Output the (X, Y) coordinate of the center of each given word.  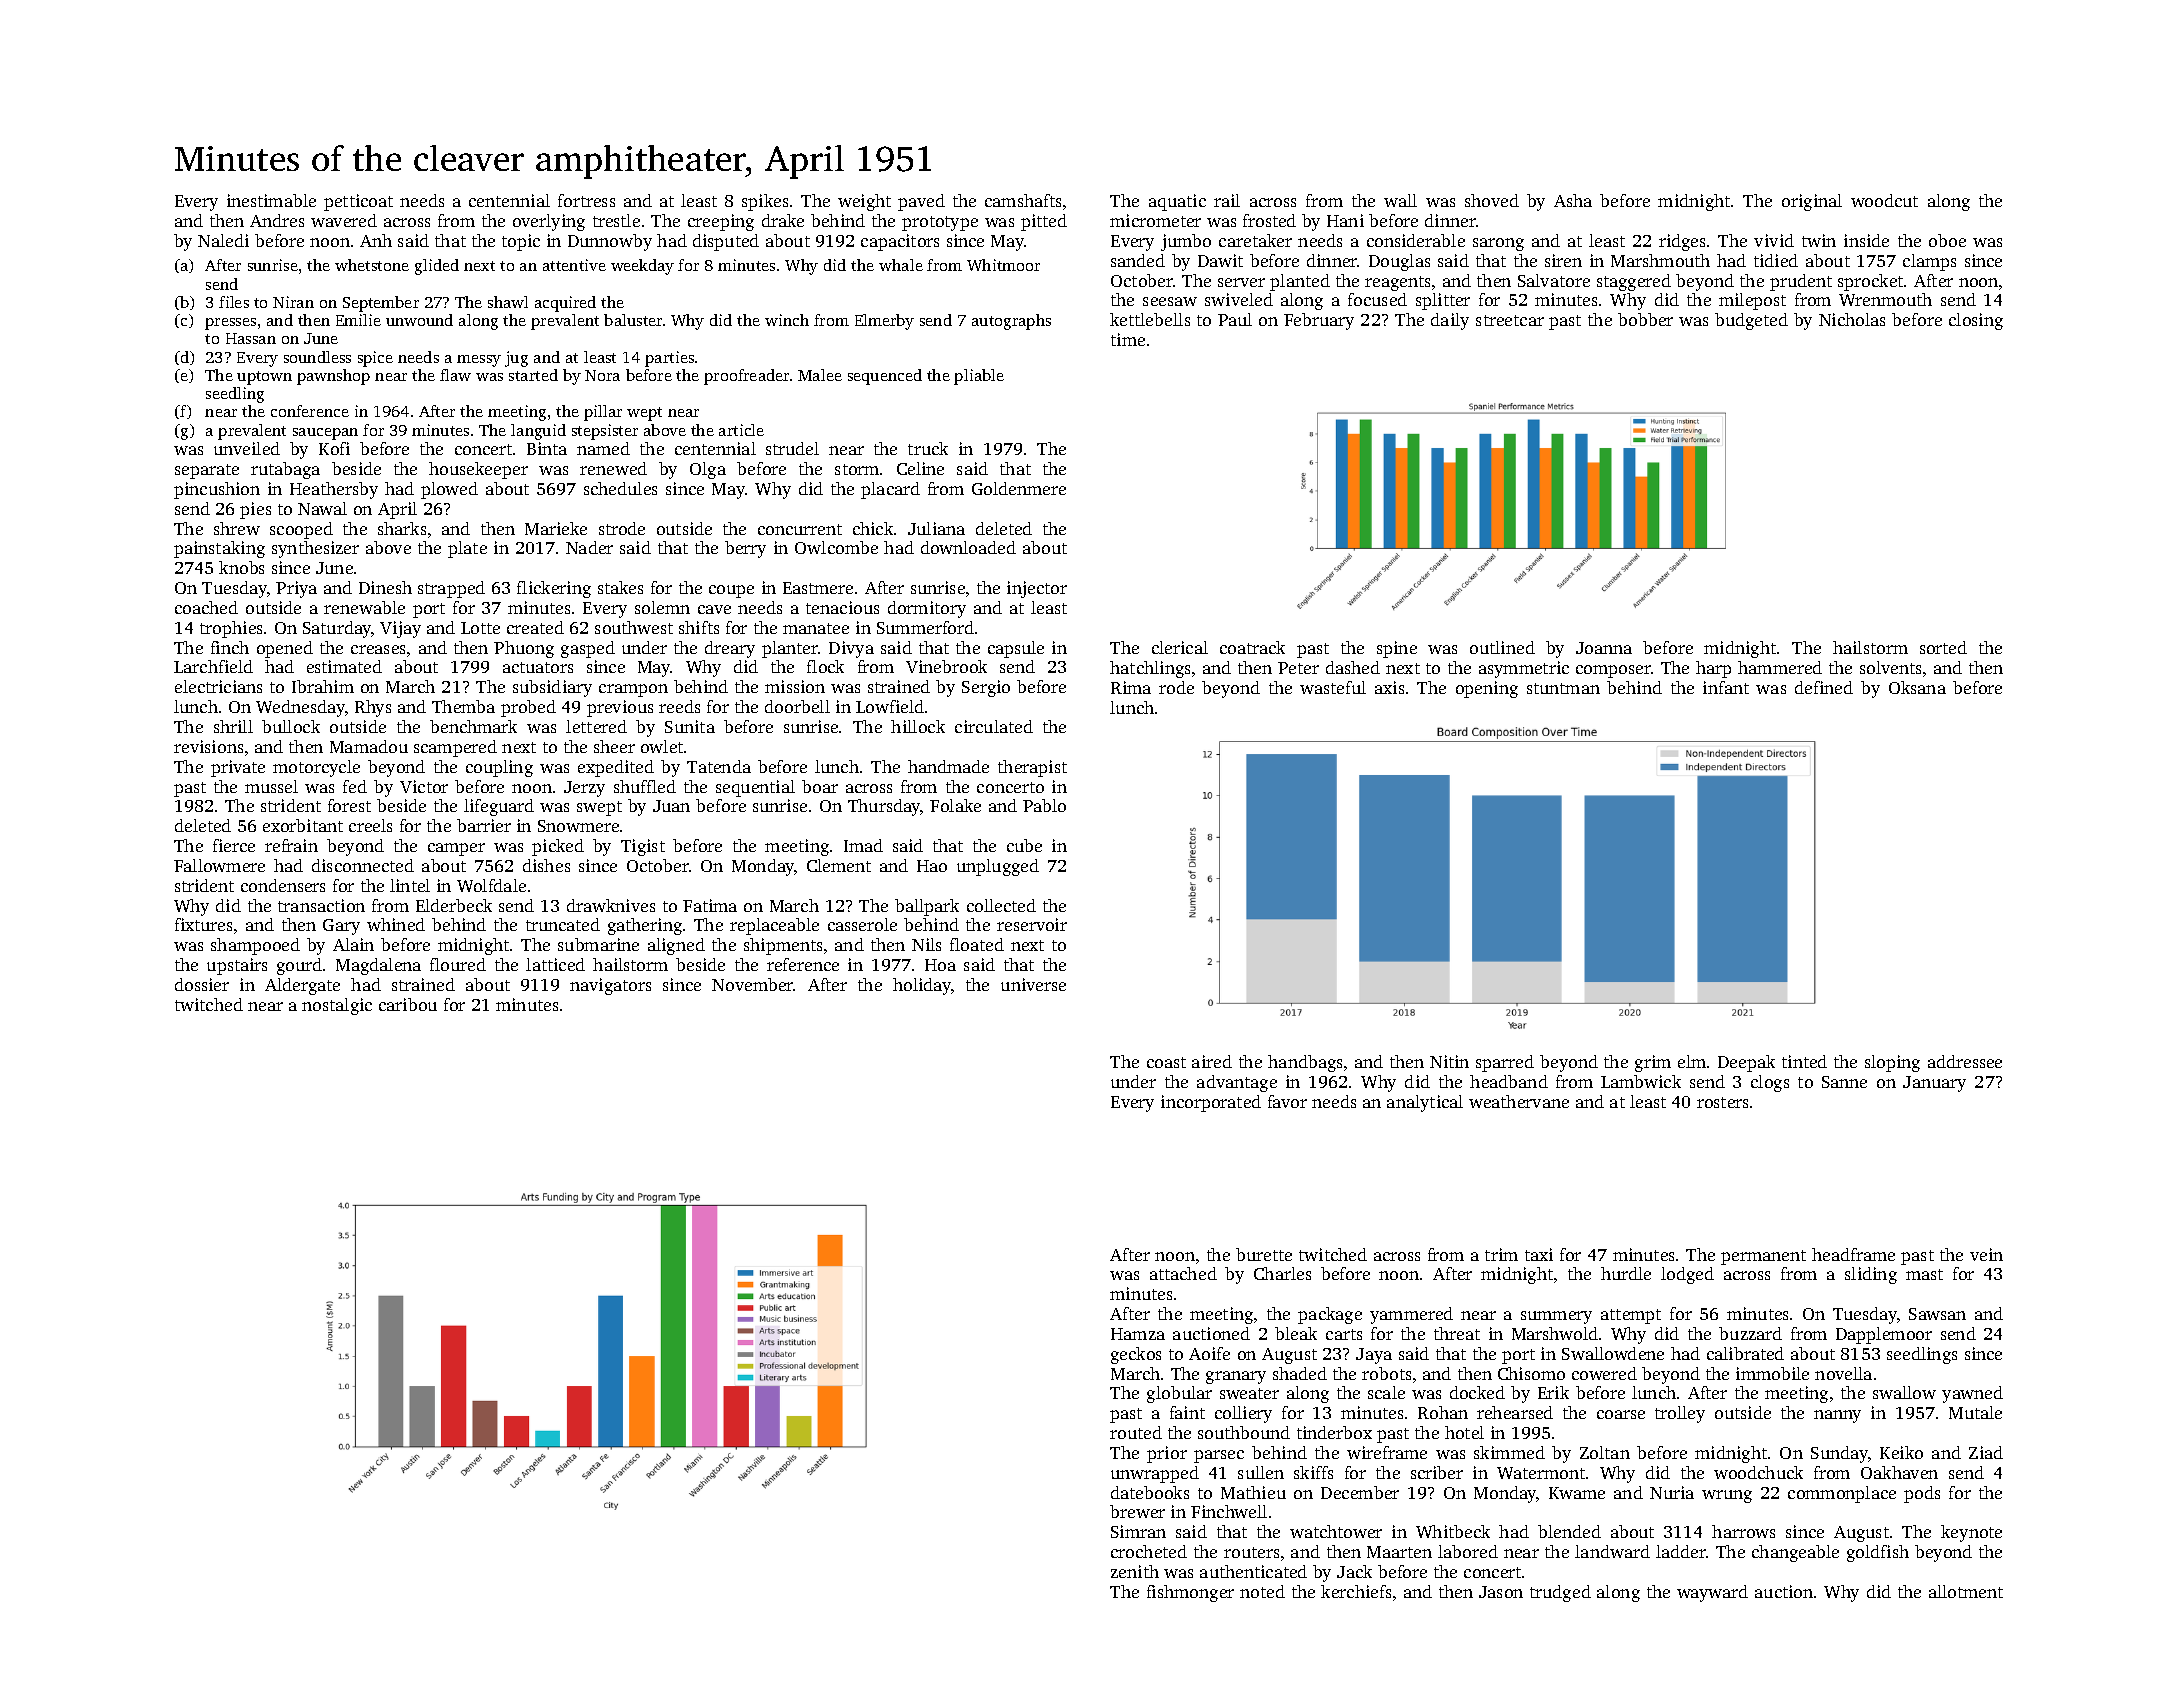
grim (1653, 1063)
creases (378, 649)
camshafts (1023, 200)
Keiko (1901, 1452)
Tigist (643, 847)
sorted (1943, 647)
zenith (1135, 1571)
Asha (1573, 200)
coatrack (1252, 647)
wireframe (1387, 1452)
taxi (1539, 1254)
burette (1264, 1254)
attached (1183, 1273)
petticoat (358, 202)
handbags (1305, 1063)
